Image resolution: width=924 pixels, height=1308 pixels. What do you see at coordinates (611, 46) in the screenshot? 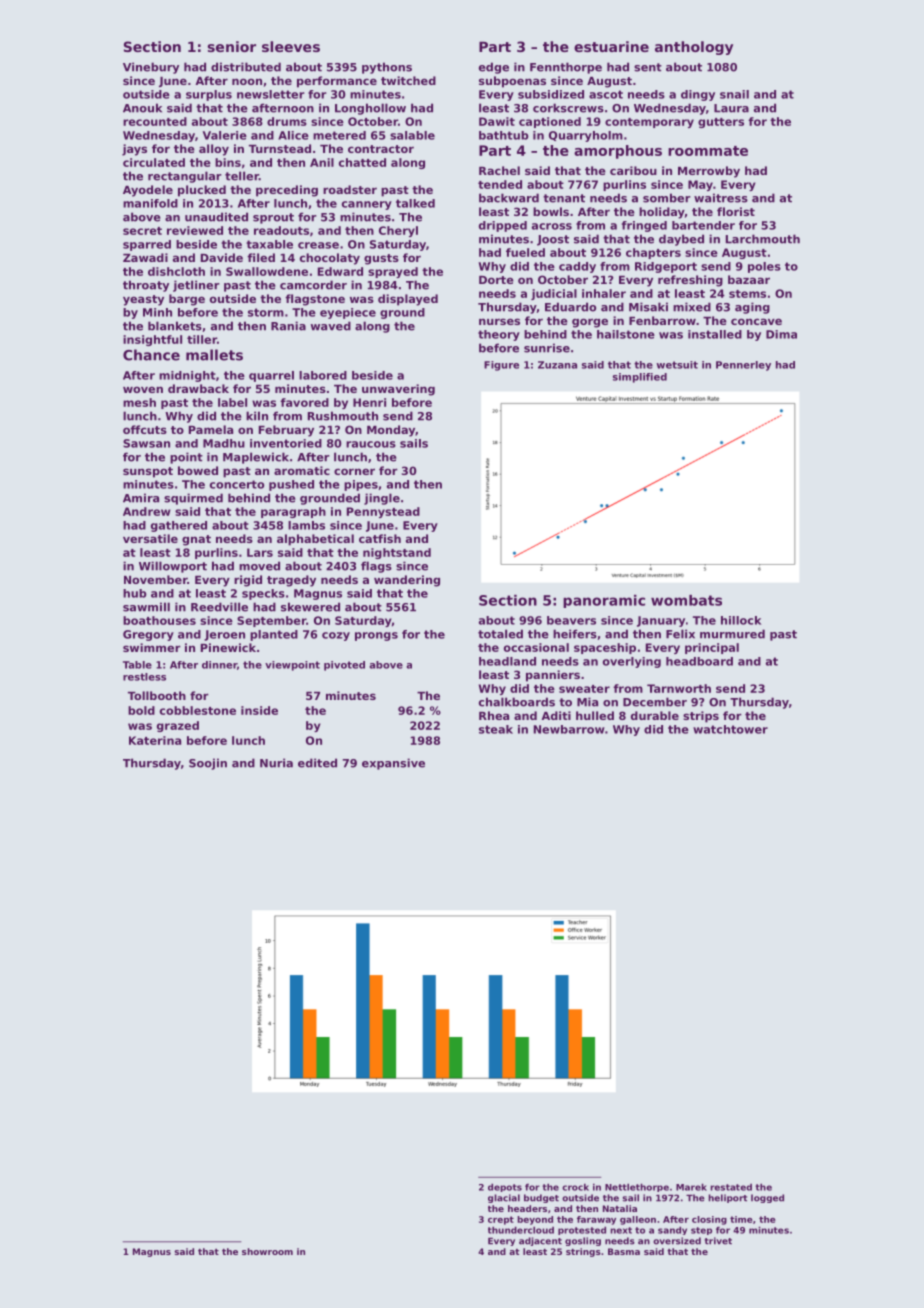
I see `estuarine` at bounding box center [611, 46].
